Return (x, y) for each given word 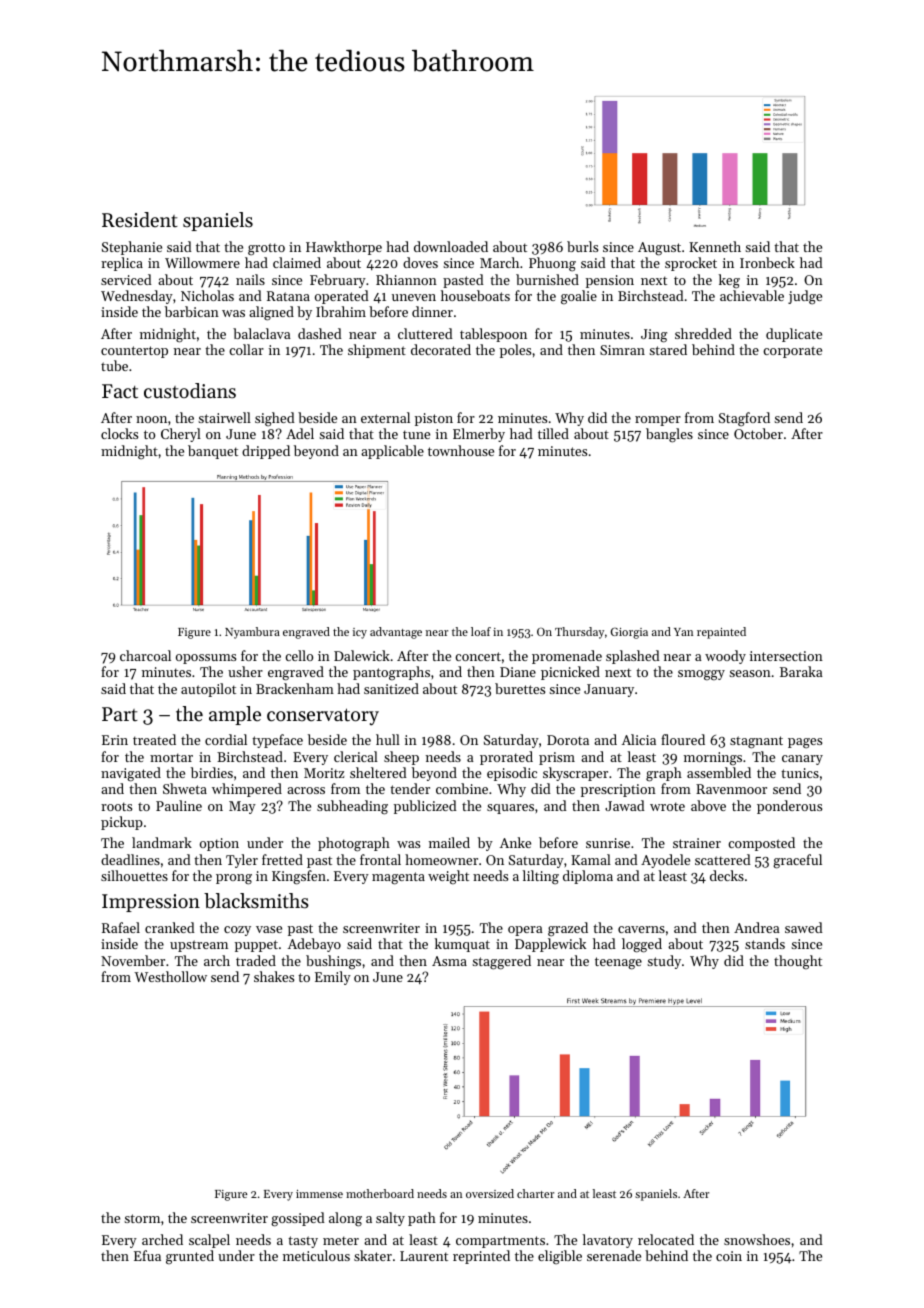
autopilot (208, 690)
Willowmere (202, 262)
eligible (560, 1257)
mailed (449, 842)
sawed (804, 927)
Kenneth (715, 246)
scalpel (209, 1241)
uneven (414, 297)
